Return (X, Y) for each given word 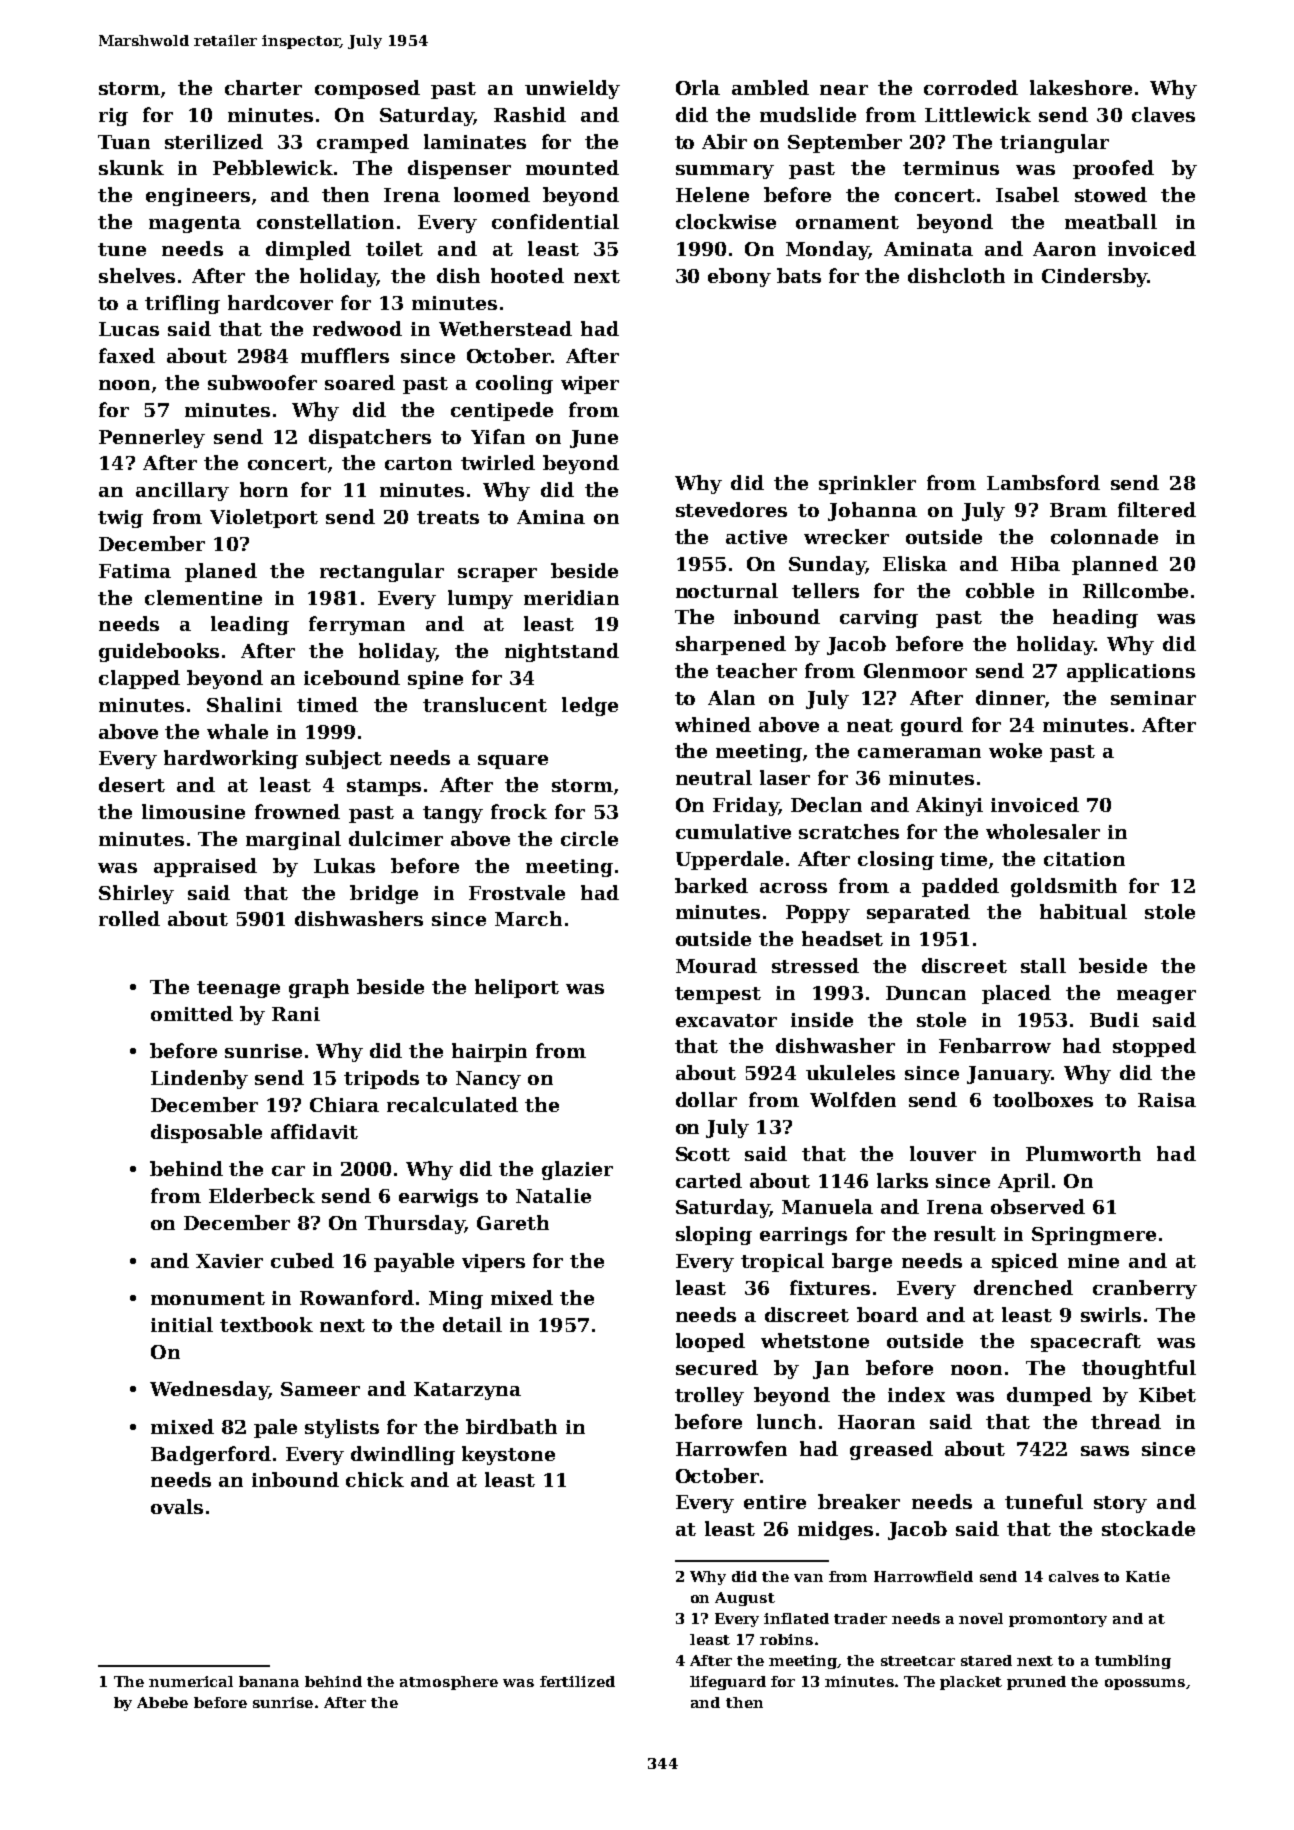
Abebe (162, 1702)
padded (960, 887)
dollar (706, 1099)
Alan (731, 697)
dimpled (308, 250)
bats (799, 275)
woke (1015, 750)
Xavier (229, 1261)
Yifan (498, 436)
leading (250, 625)
